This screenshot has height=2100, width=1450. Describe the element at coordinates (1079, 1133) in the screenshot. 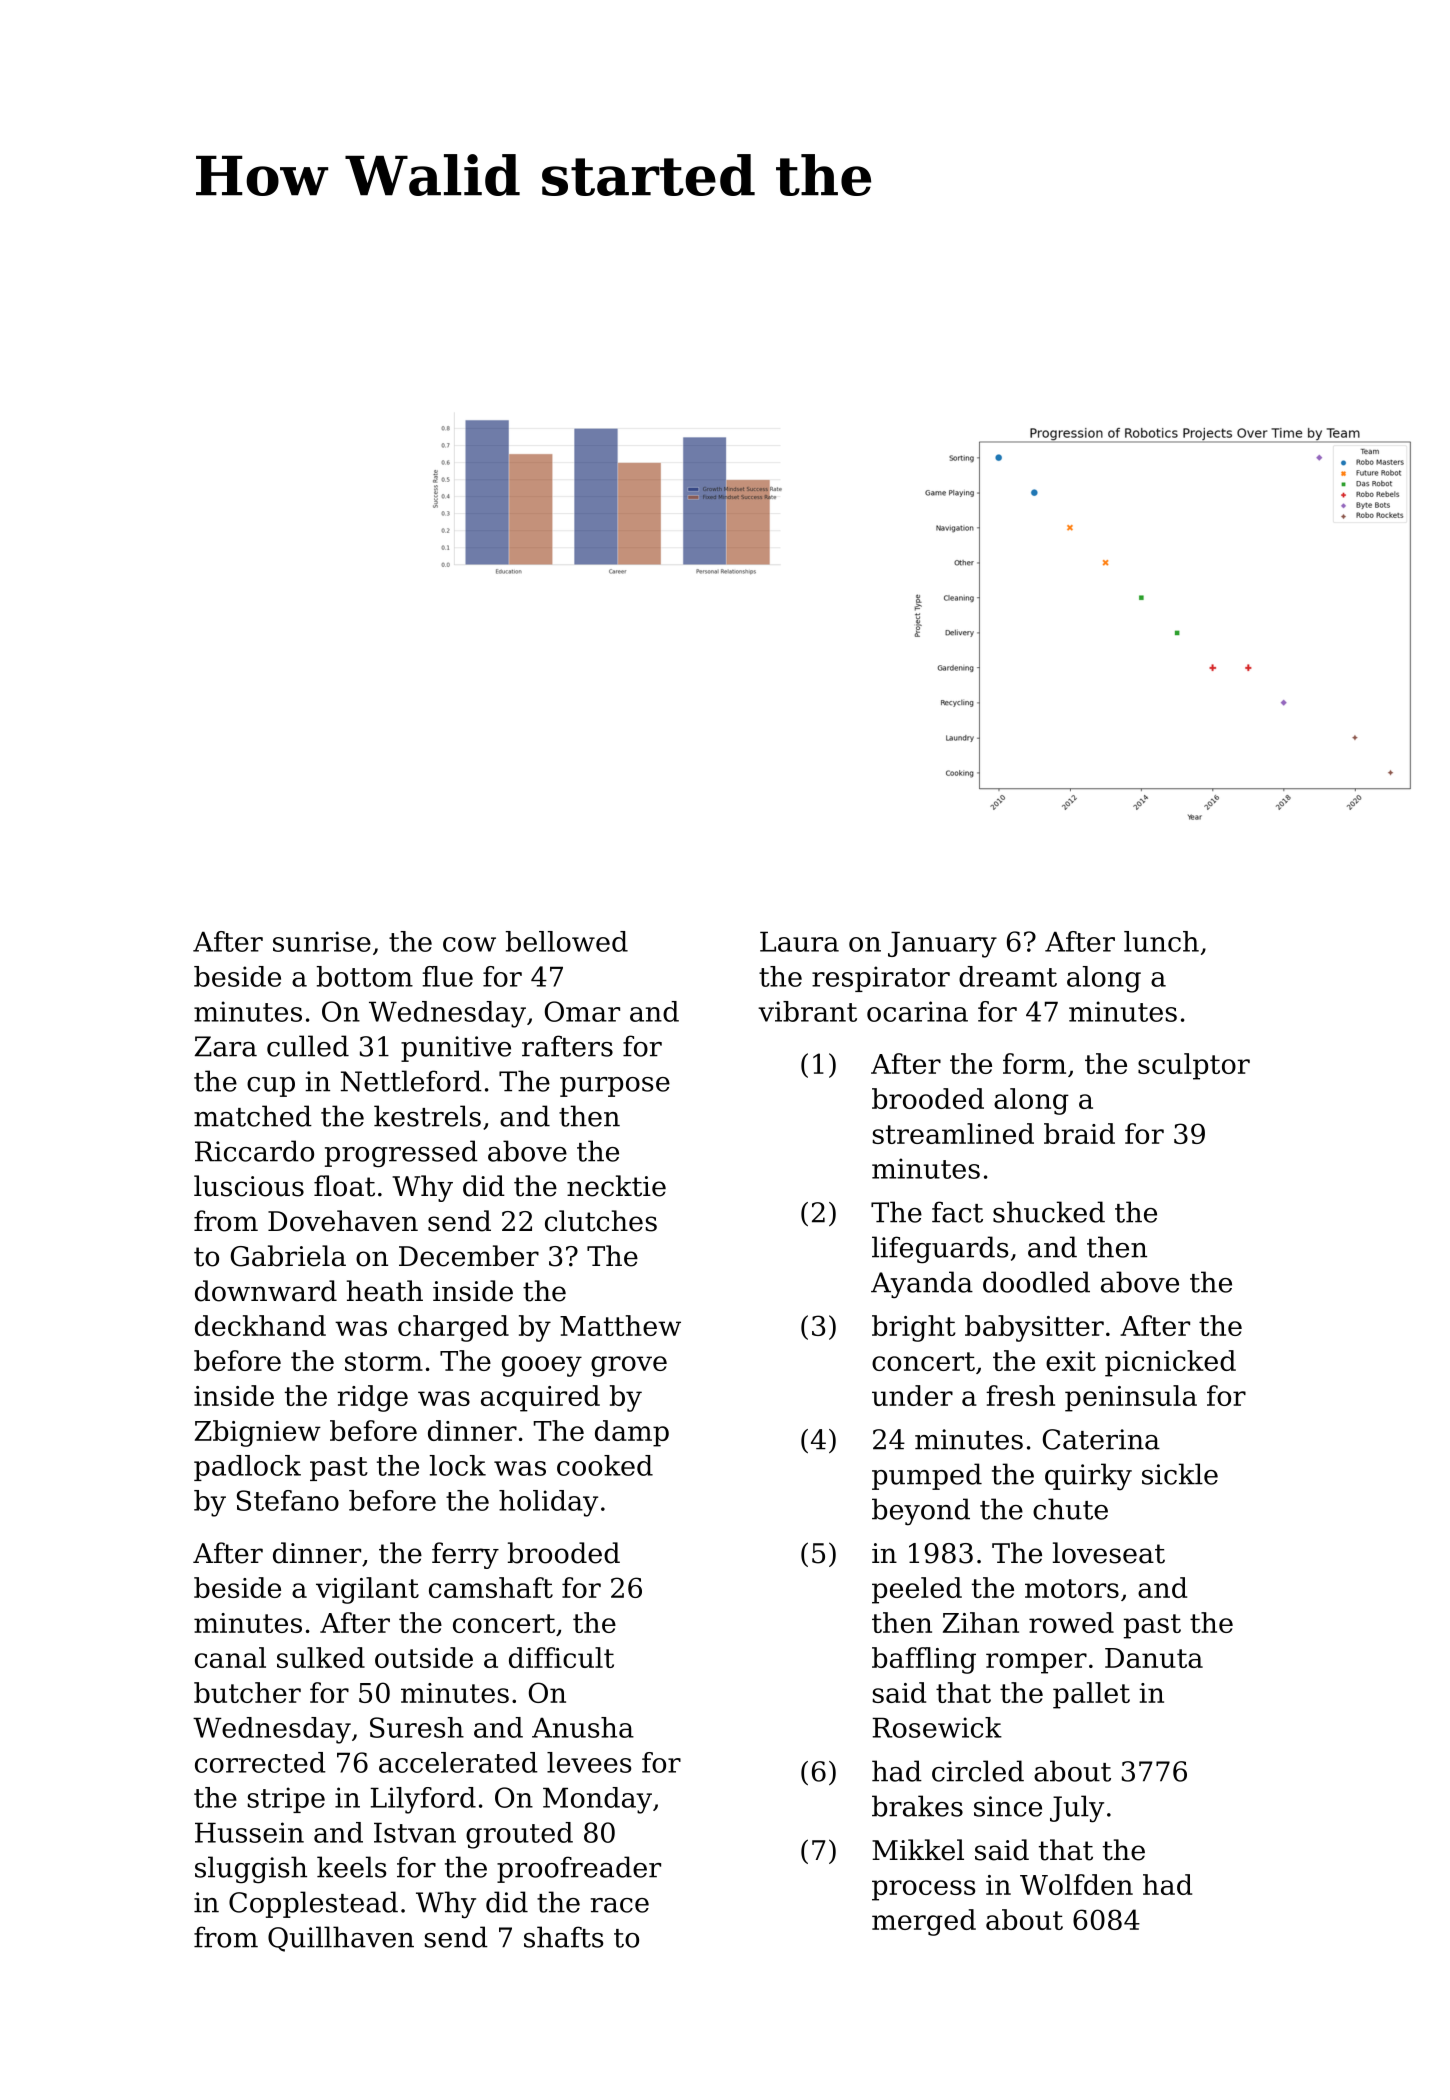

I see `braid` at that location.
